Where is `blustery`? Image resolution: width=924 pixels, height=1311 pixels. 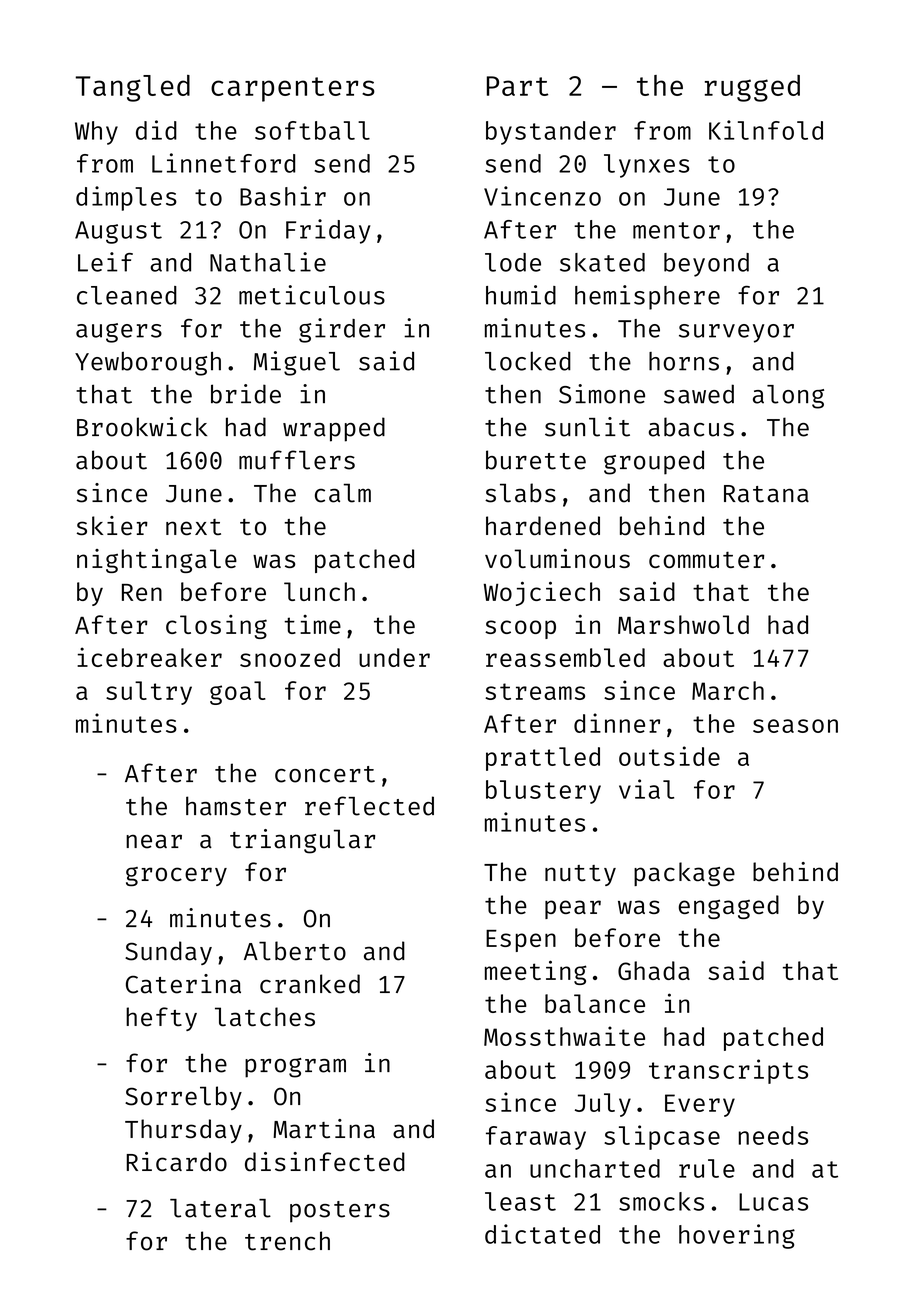
blustery is located at coordinates (543, 792).
